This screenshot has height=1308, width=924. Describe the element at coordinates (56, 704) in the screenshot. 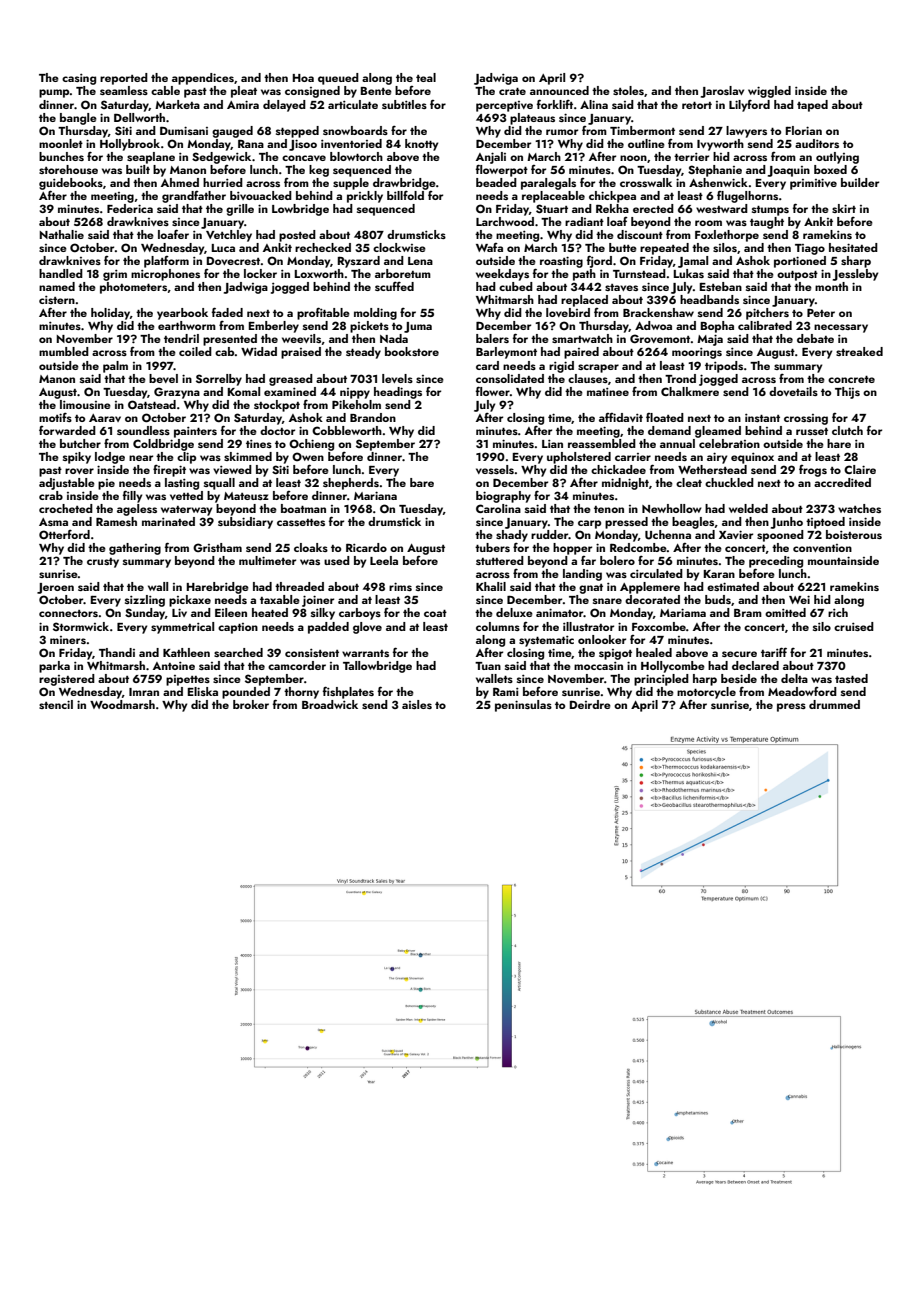

I see `stencil` at that location.
